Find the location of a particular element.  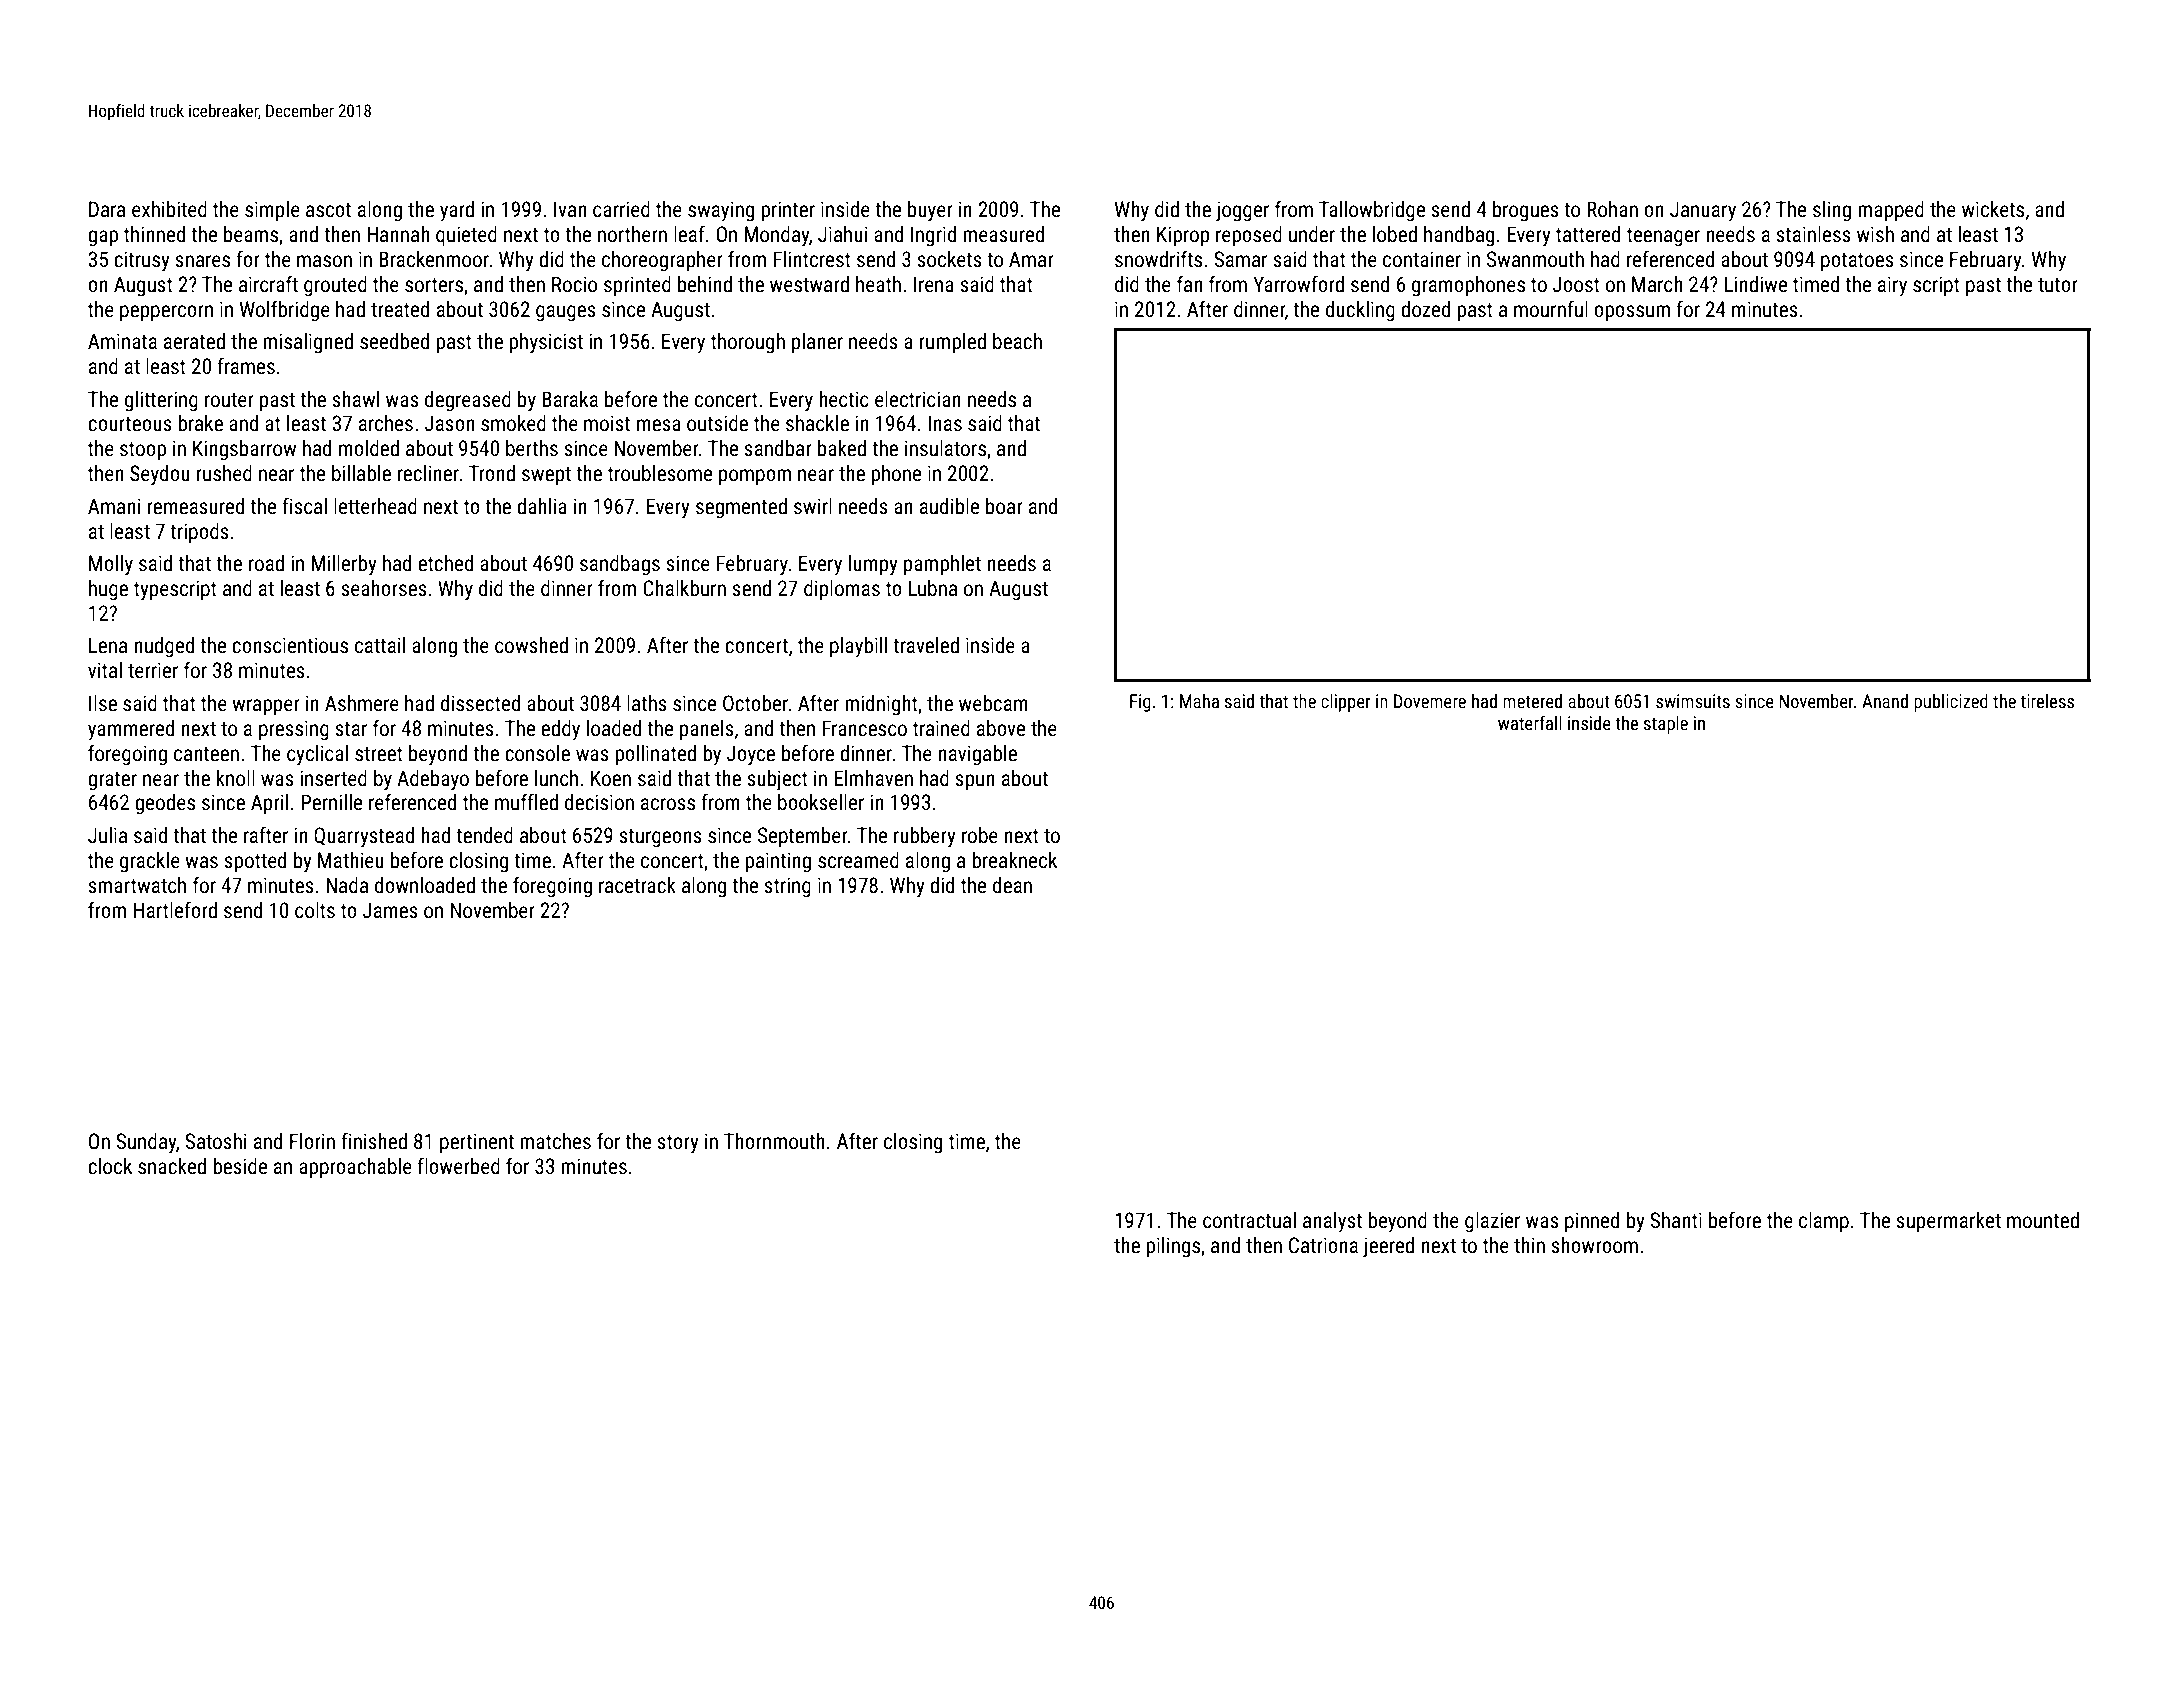

street is located at coordinates (379, 754).
